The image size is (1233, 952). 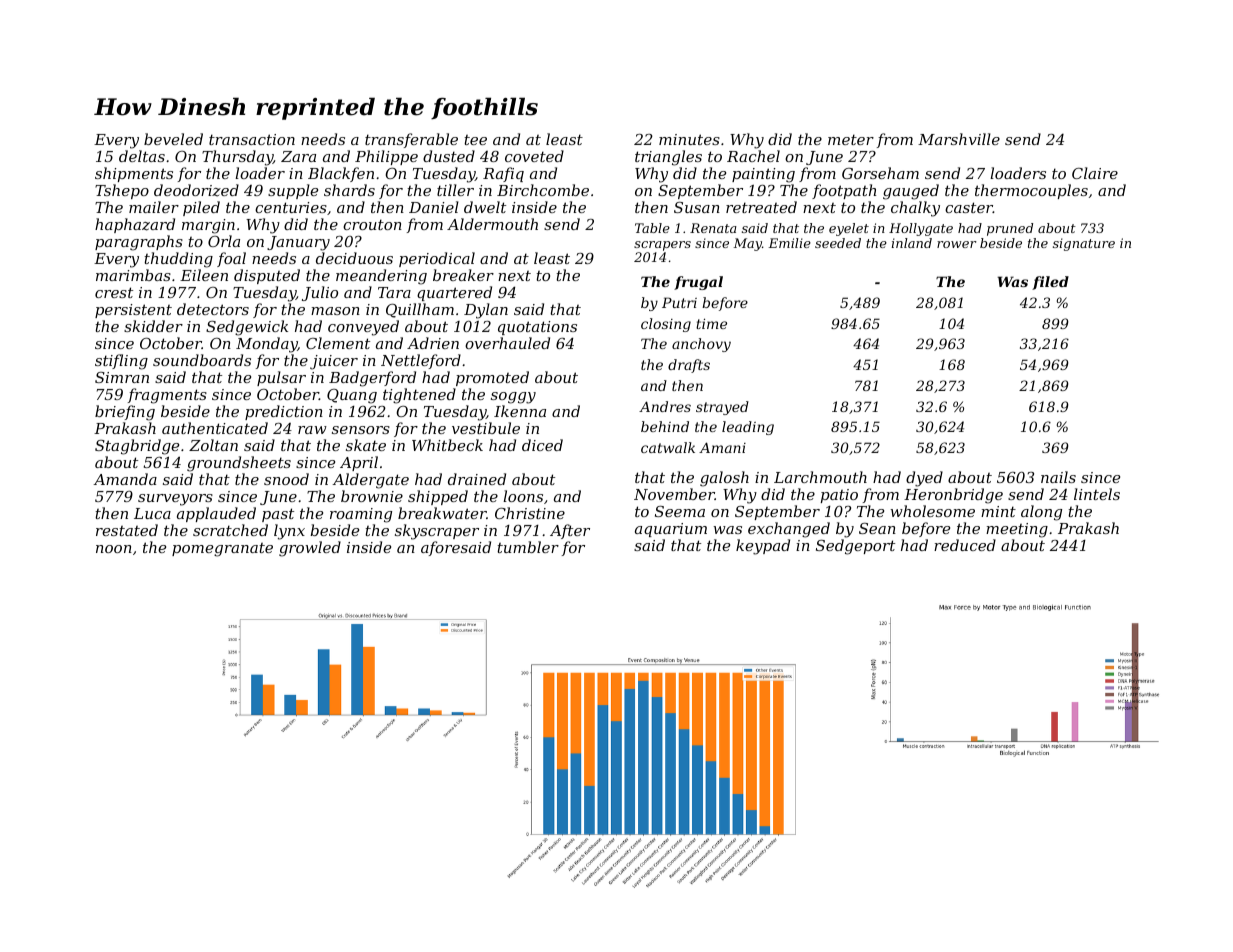 I want to click on pomegranate, so click(x=222, y=550).
